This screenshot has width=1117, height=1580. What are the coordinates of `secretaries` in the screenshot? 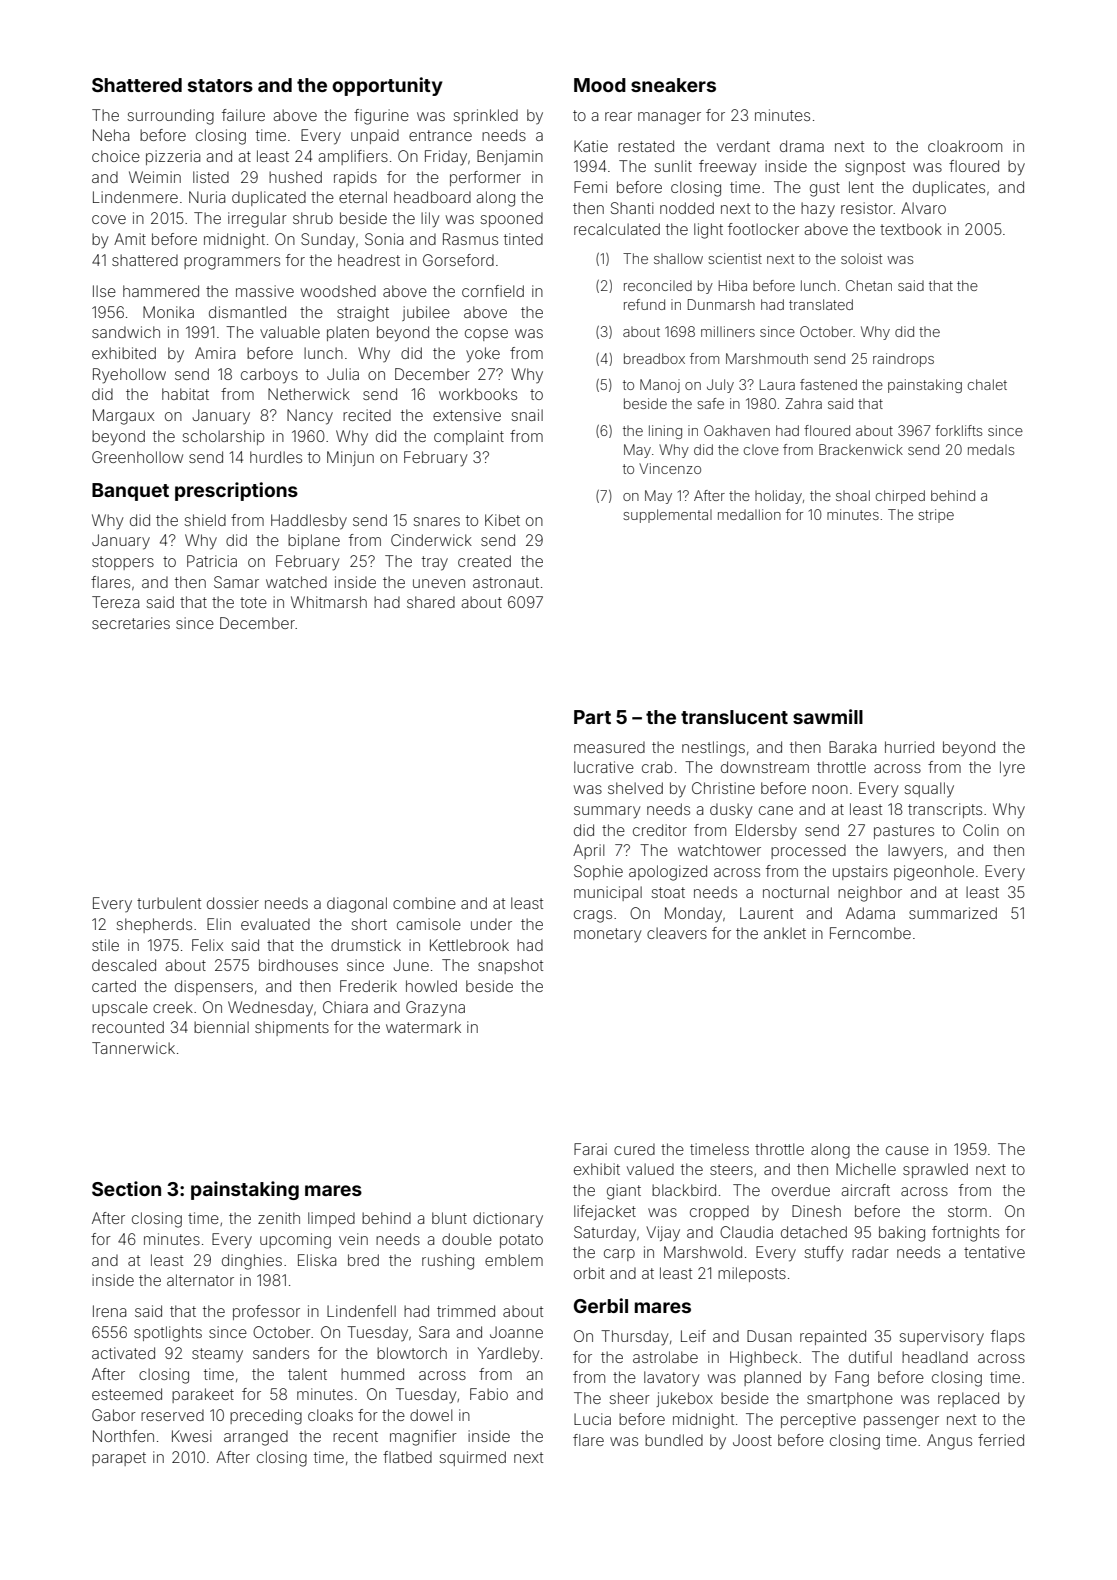 It's located at (131, 623).
